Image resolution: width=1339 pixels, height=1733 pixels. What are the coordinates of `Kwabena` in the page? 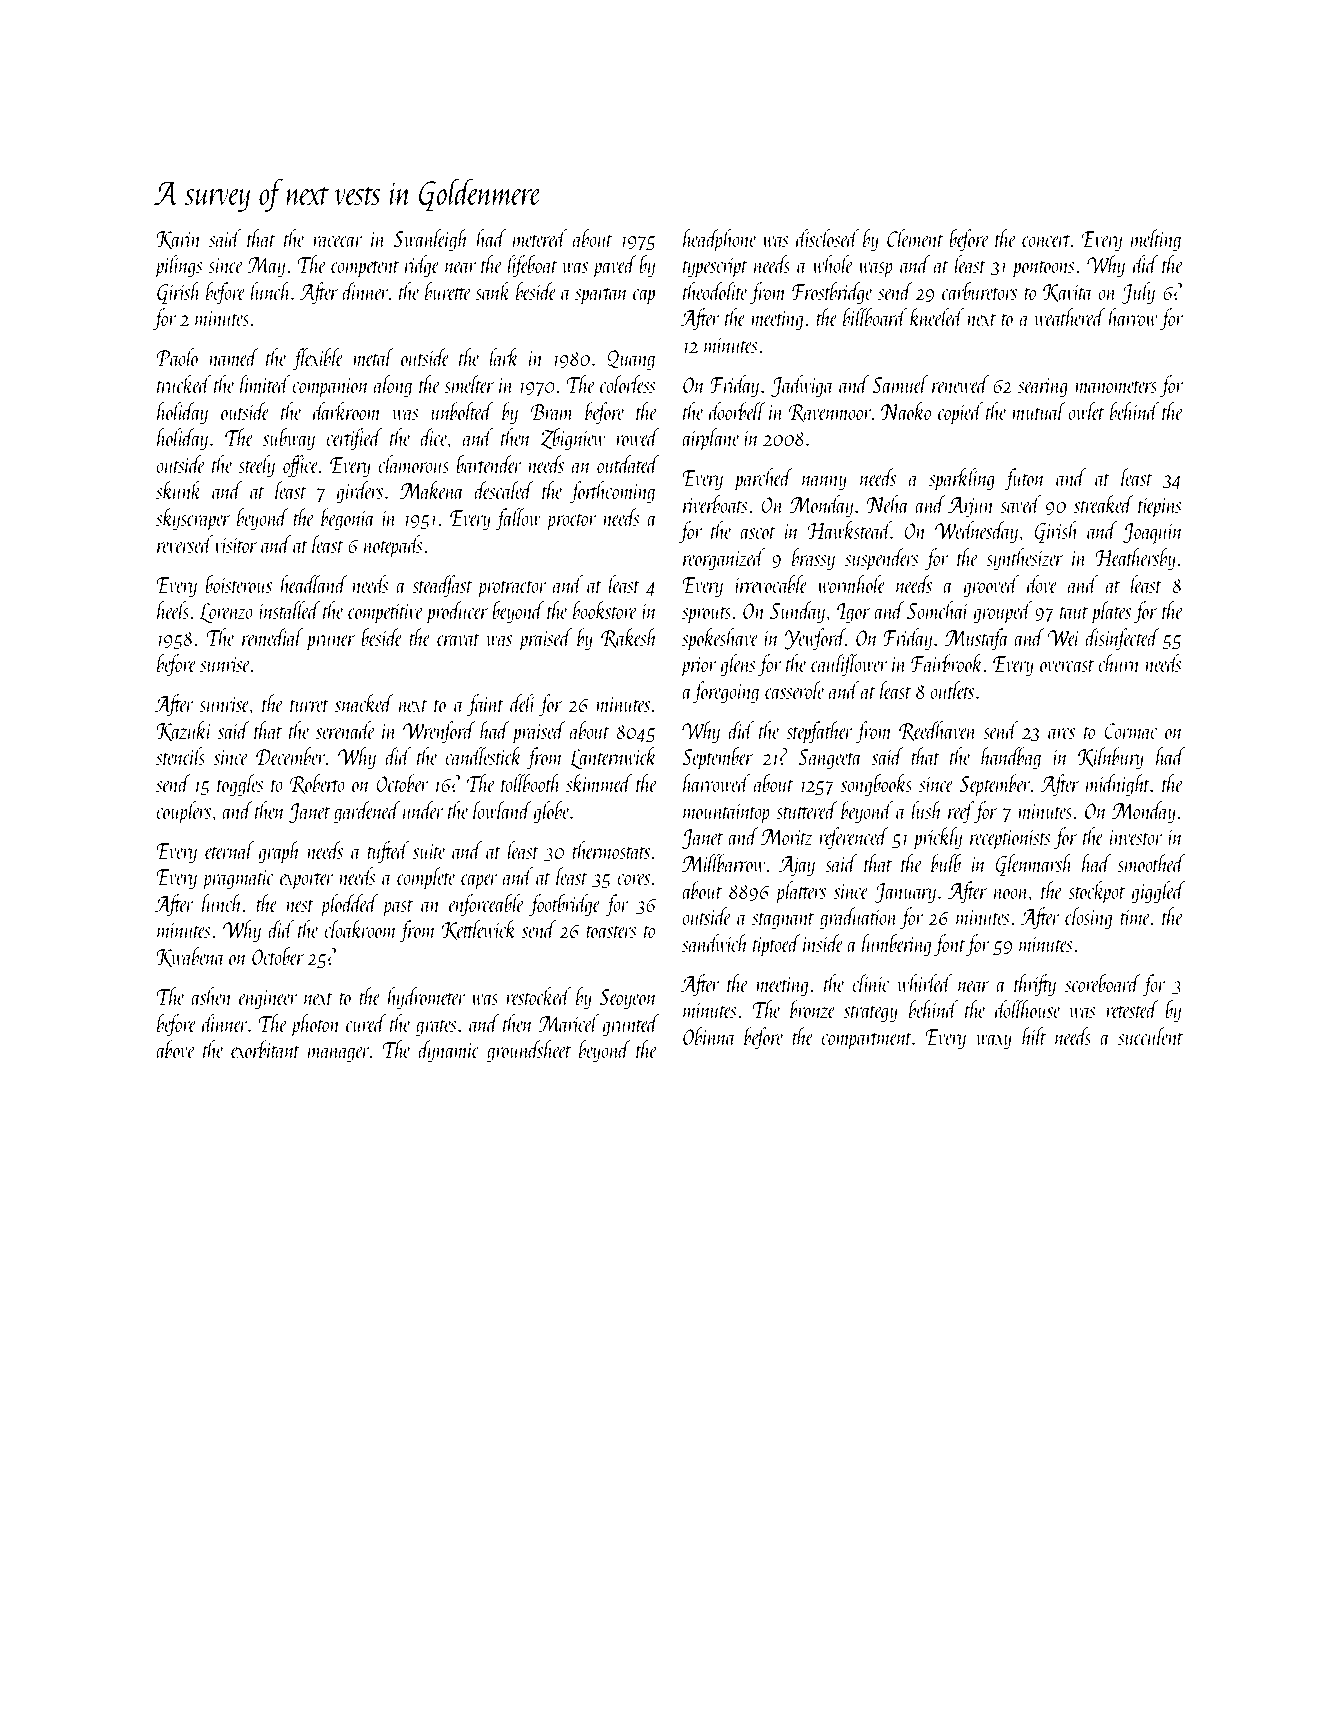 It's located at (190, 957).
